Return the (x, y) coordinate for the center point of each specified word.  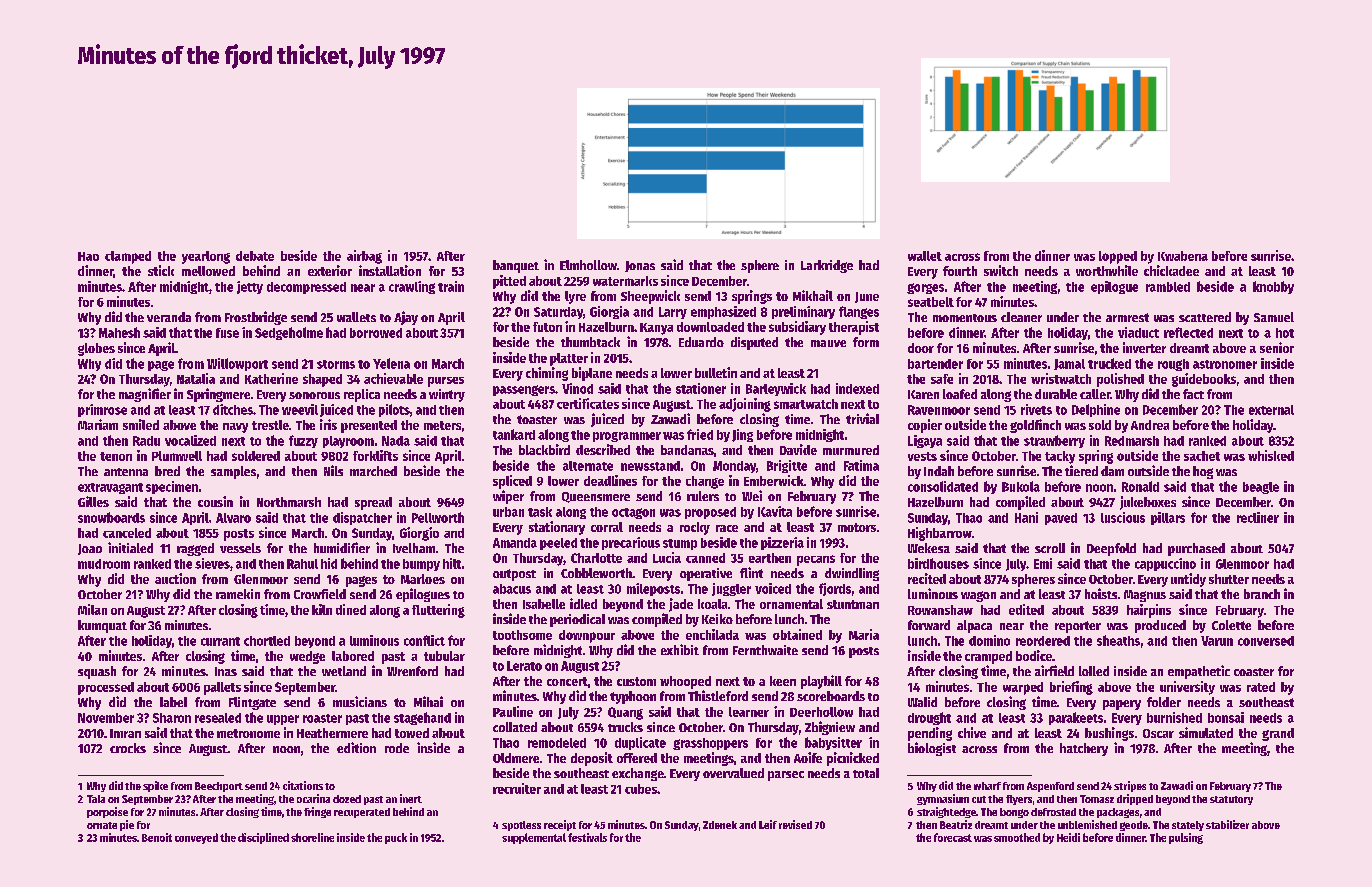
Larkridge (827, 266)
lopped (1118, 257)
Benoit (157, 837)
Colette (1231, 625)
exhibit (680, 649)
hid (329, 563)
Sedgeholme (289, 333)
